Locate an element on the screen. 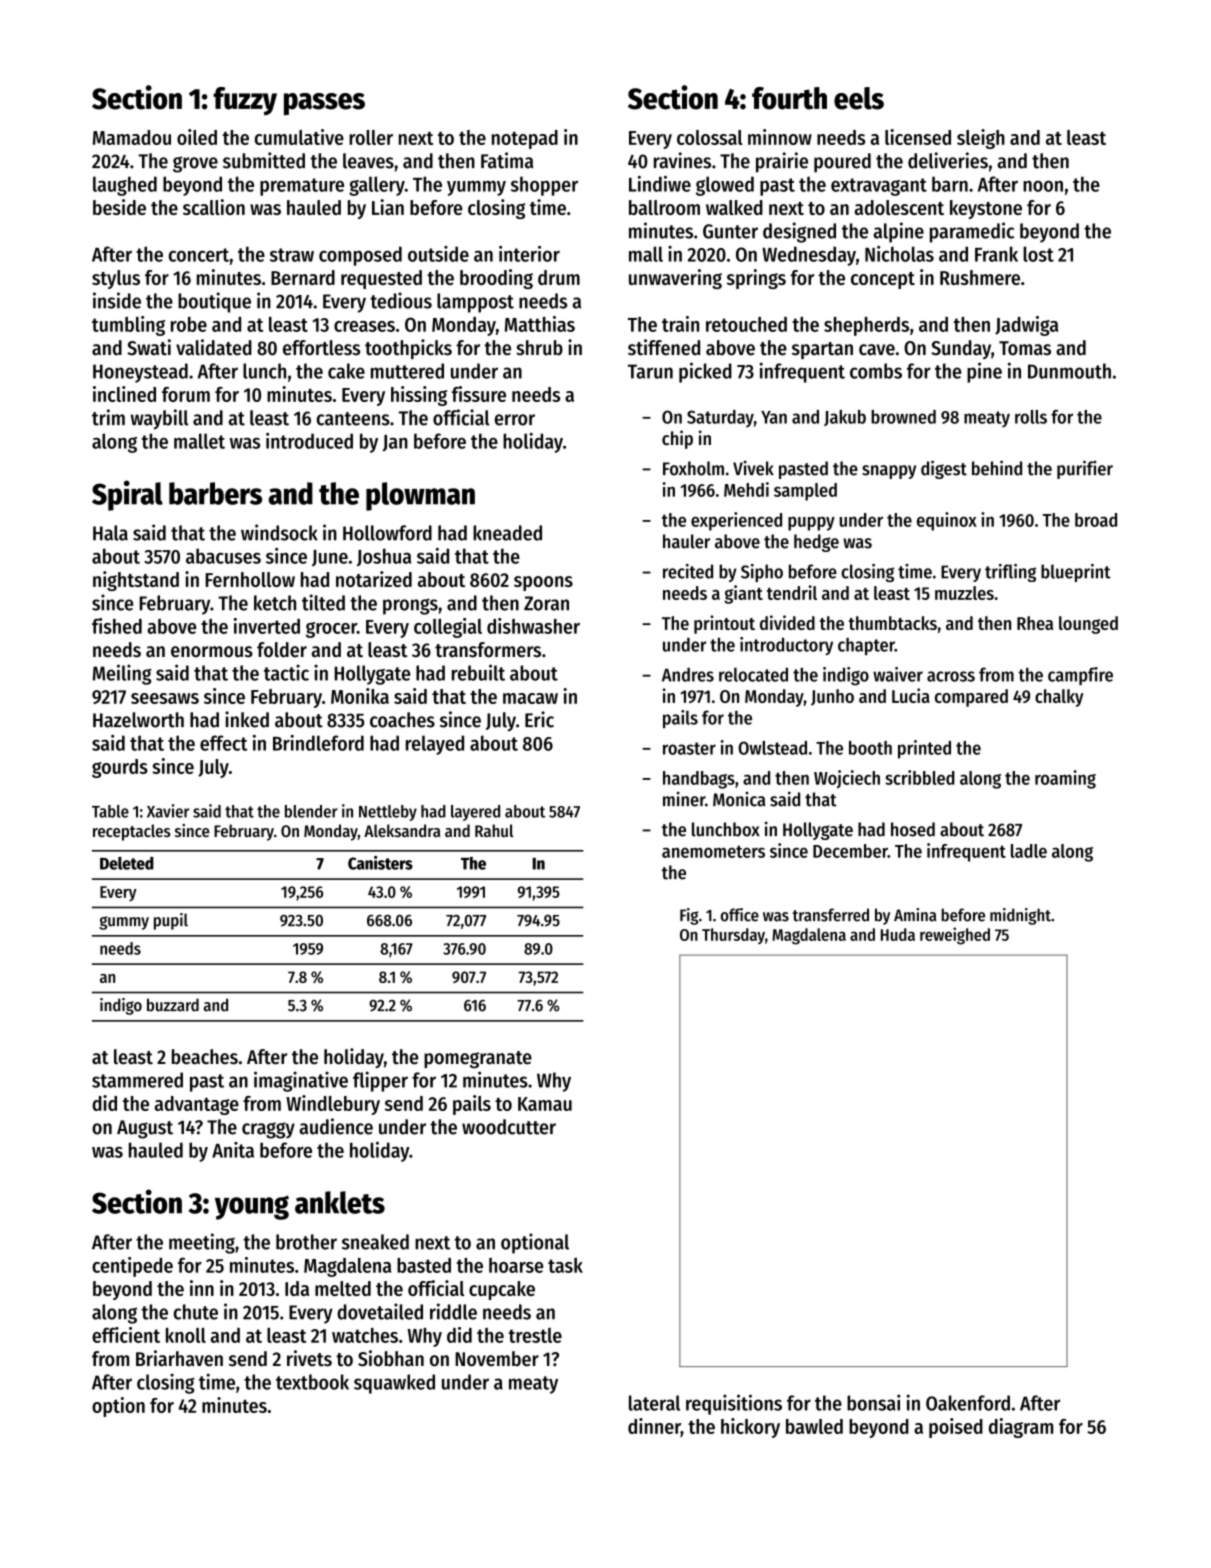 Image resolution: width=1211 pixels, height=1568 pixels. roller is located at coordinates (371, 137).
